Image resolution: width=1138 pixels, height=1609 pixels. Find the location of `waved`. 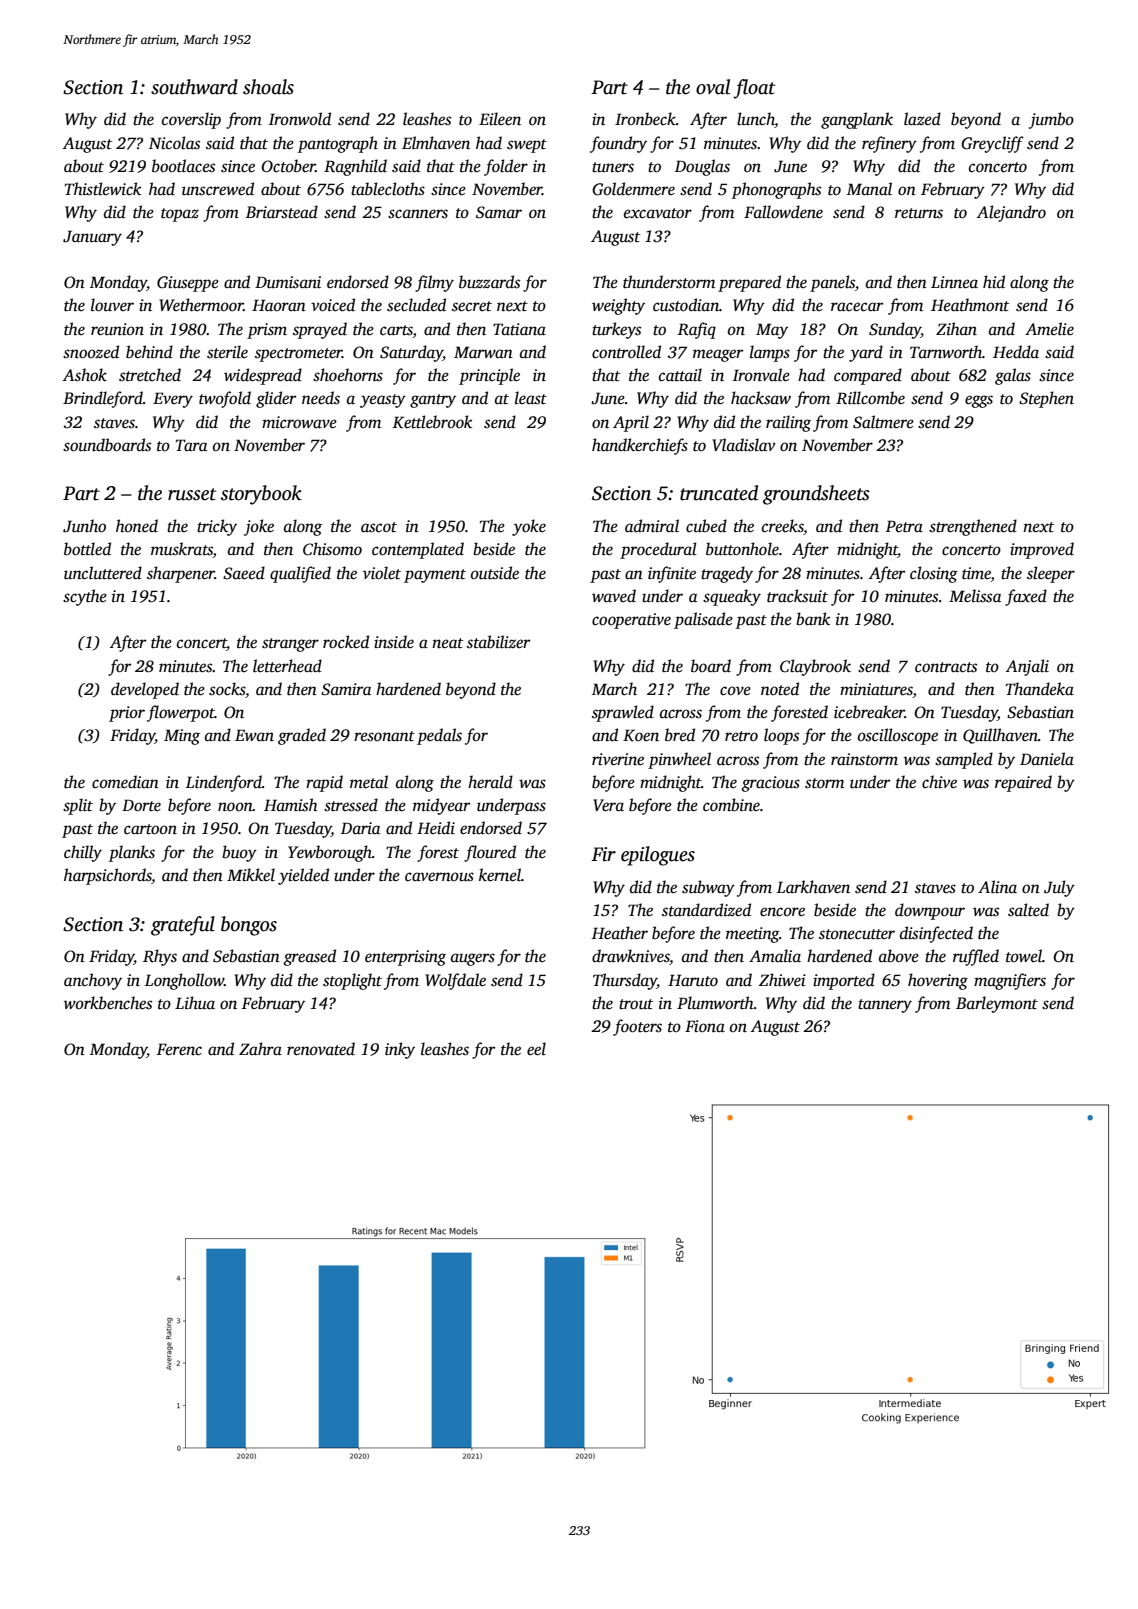

waved is located at coordinates (614, 596).
